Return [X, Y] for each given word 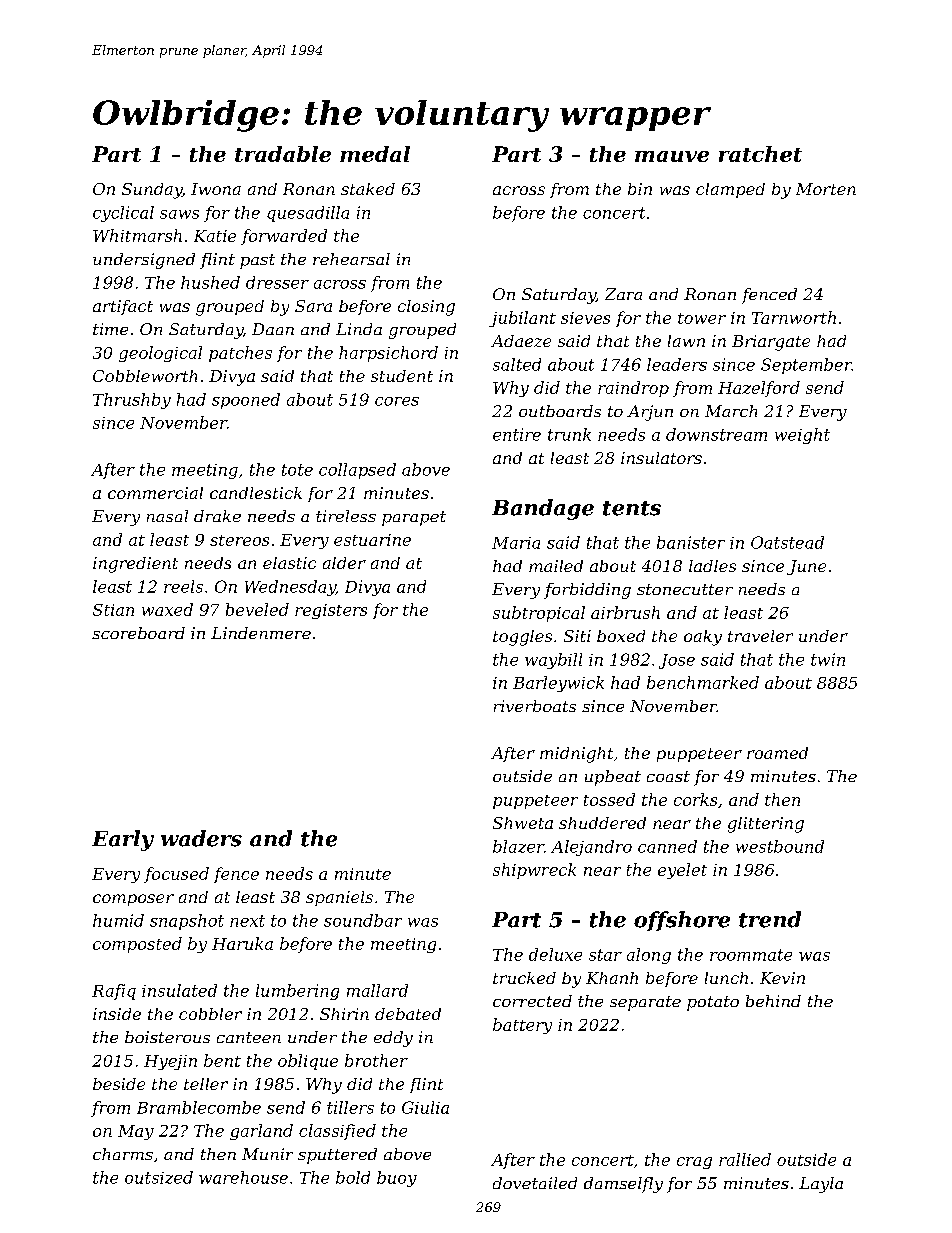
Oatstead [787, 542]
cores [397, 401]
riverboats [535, 706]
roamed [777, 753]
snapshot [187, 922]
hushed [210, 282]
